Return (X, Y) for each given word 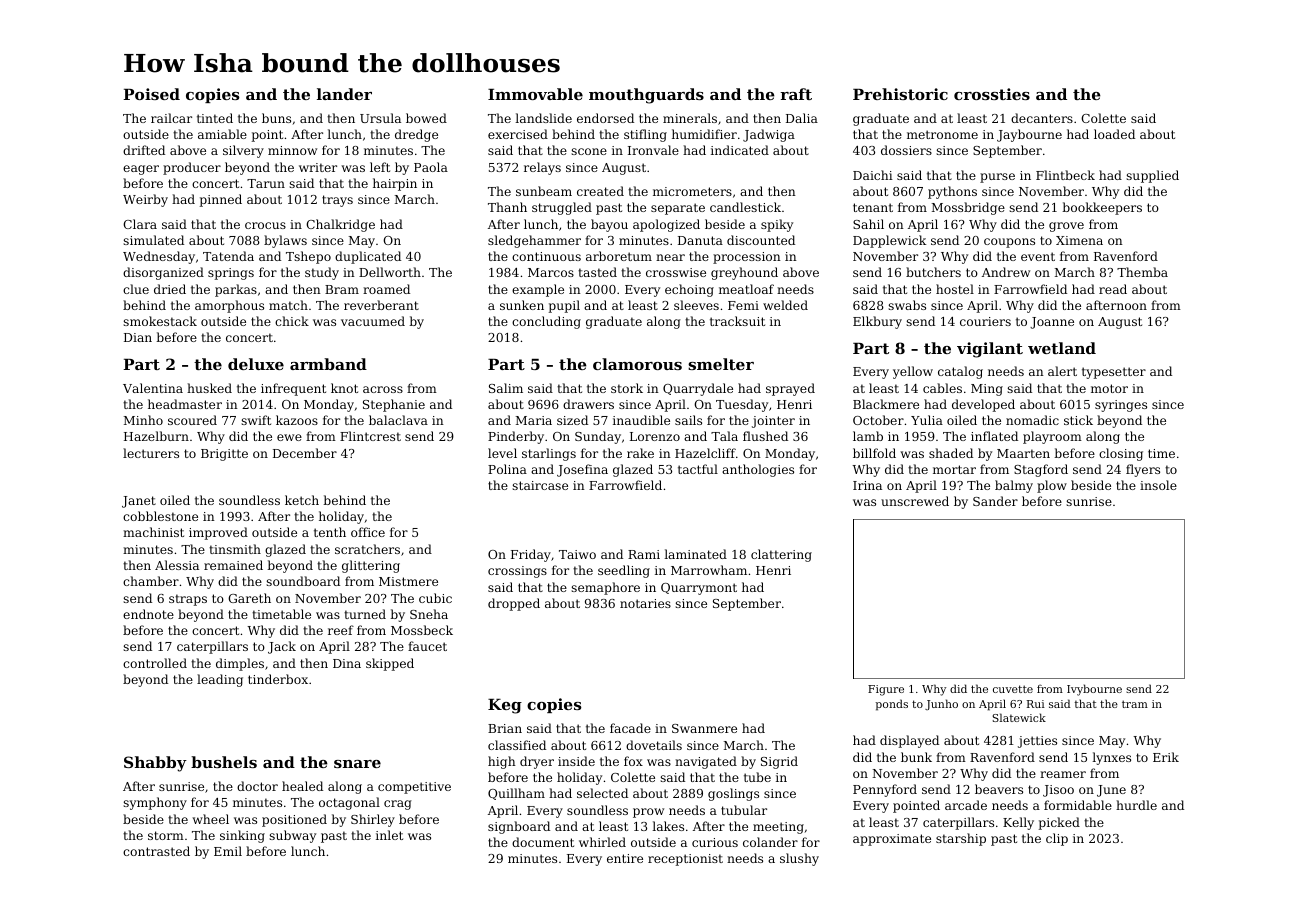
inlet (389, 835)
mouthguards (646, 96)
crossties (992, 94)
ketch (302, 500)
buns (276, 118)
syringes (1121, 406)
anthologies (758, 470)
